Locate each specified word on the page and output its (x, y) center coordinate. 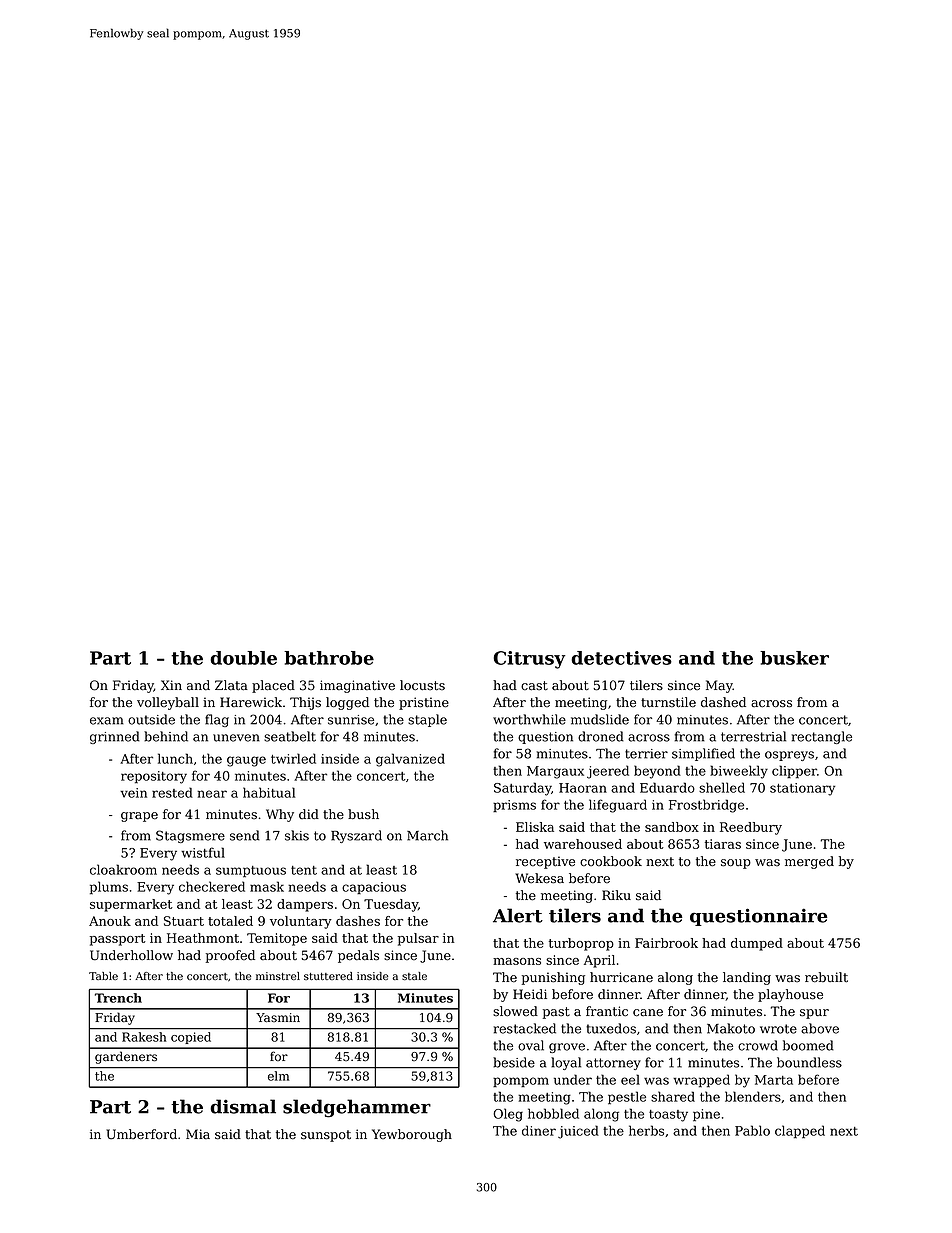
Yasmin (278, 1018)
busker (794, 658)
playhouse (790, 995)
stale (414, 976)
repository (154, 777)
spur (814, 1014)
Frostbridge (706, 806)
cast (534, 686)
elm (278, 1076)
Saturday (522, 789)
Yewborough (412, 1135)
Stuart (184, 921)
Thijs (305, 703)
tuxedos (611, 1028)
